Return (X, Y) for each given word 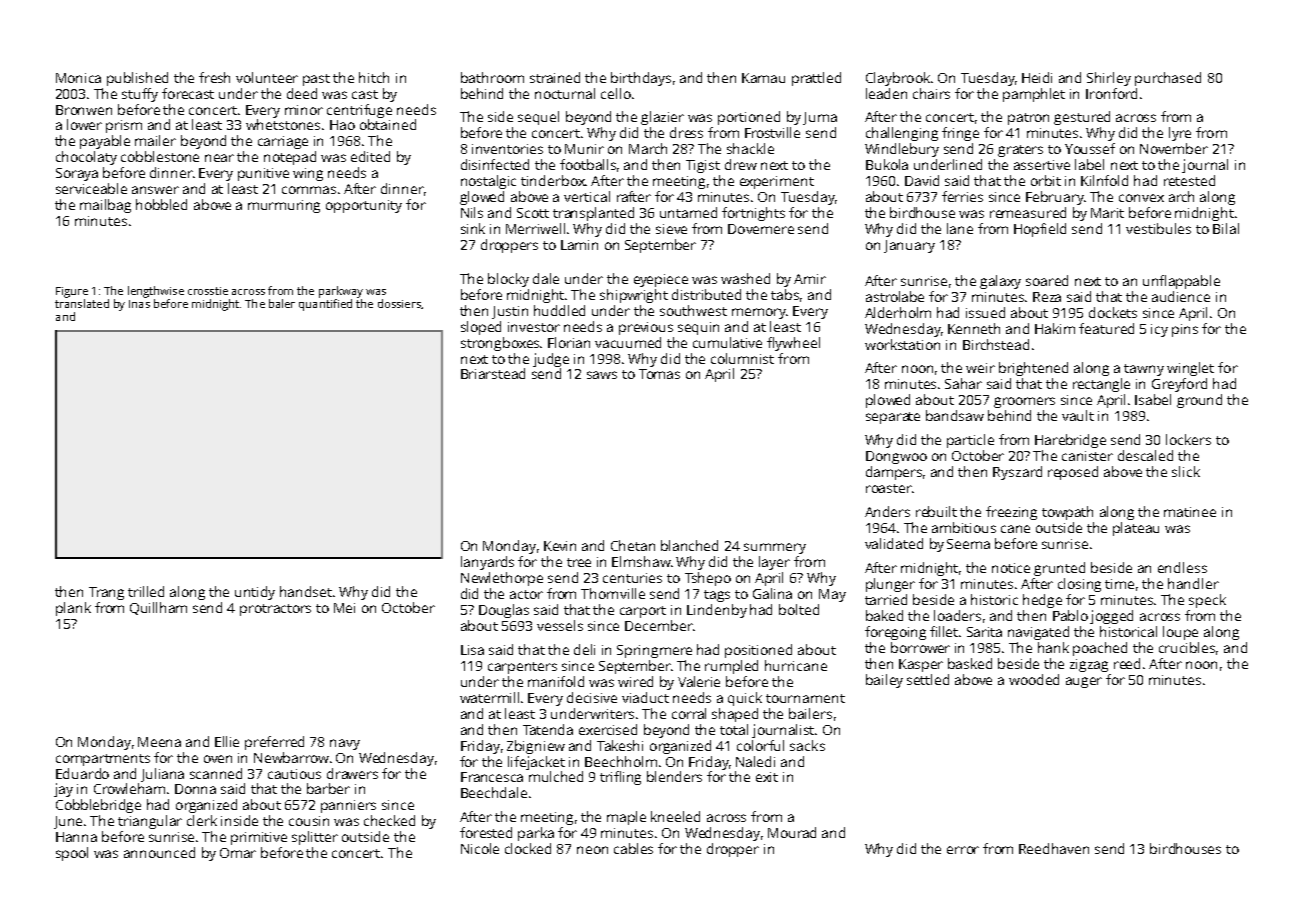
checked (389, 820)
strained (555, 77)
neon (592, 850)
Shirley (1109, 79)
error (963, 850)
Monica (78, 78)
